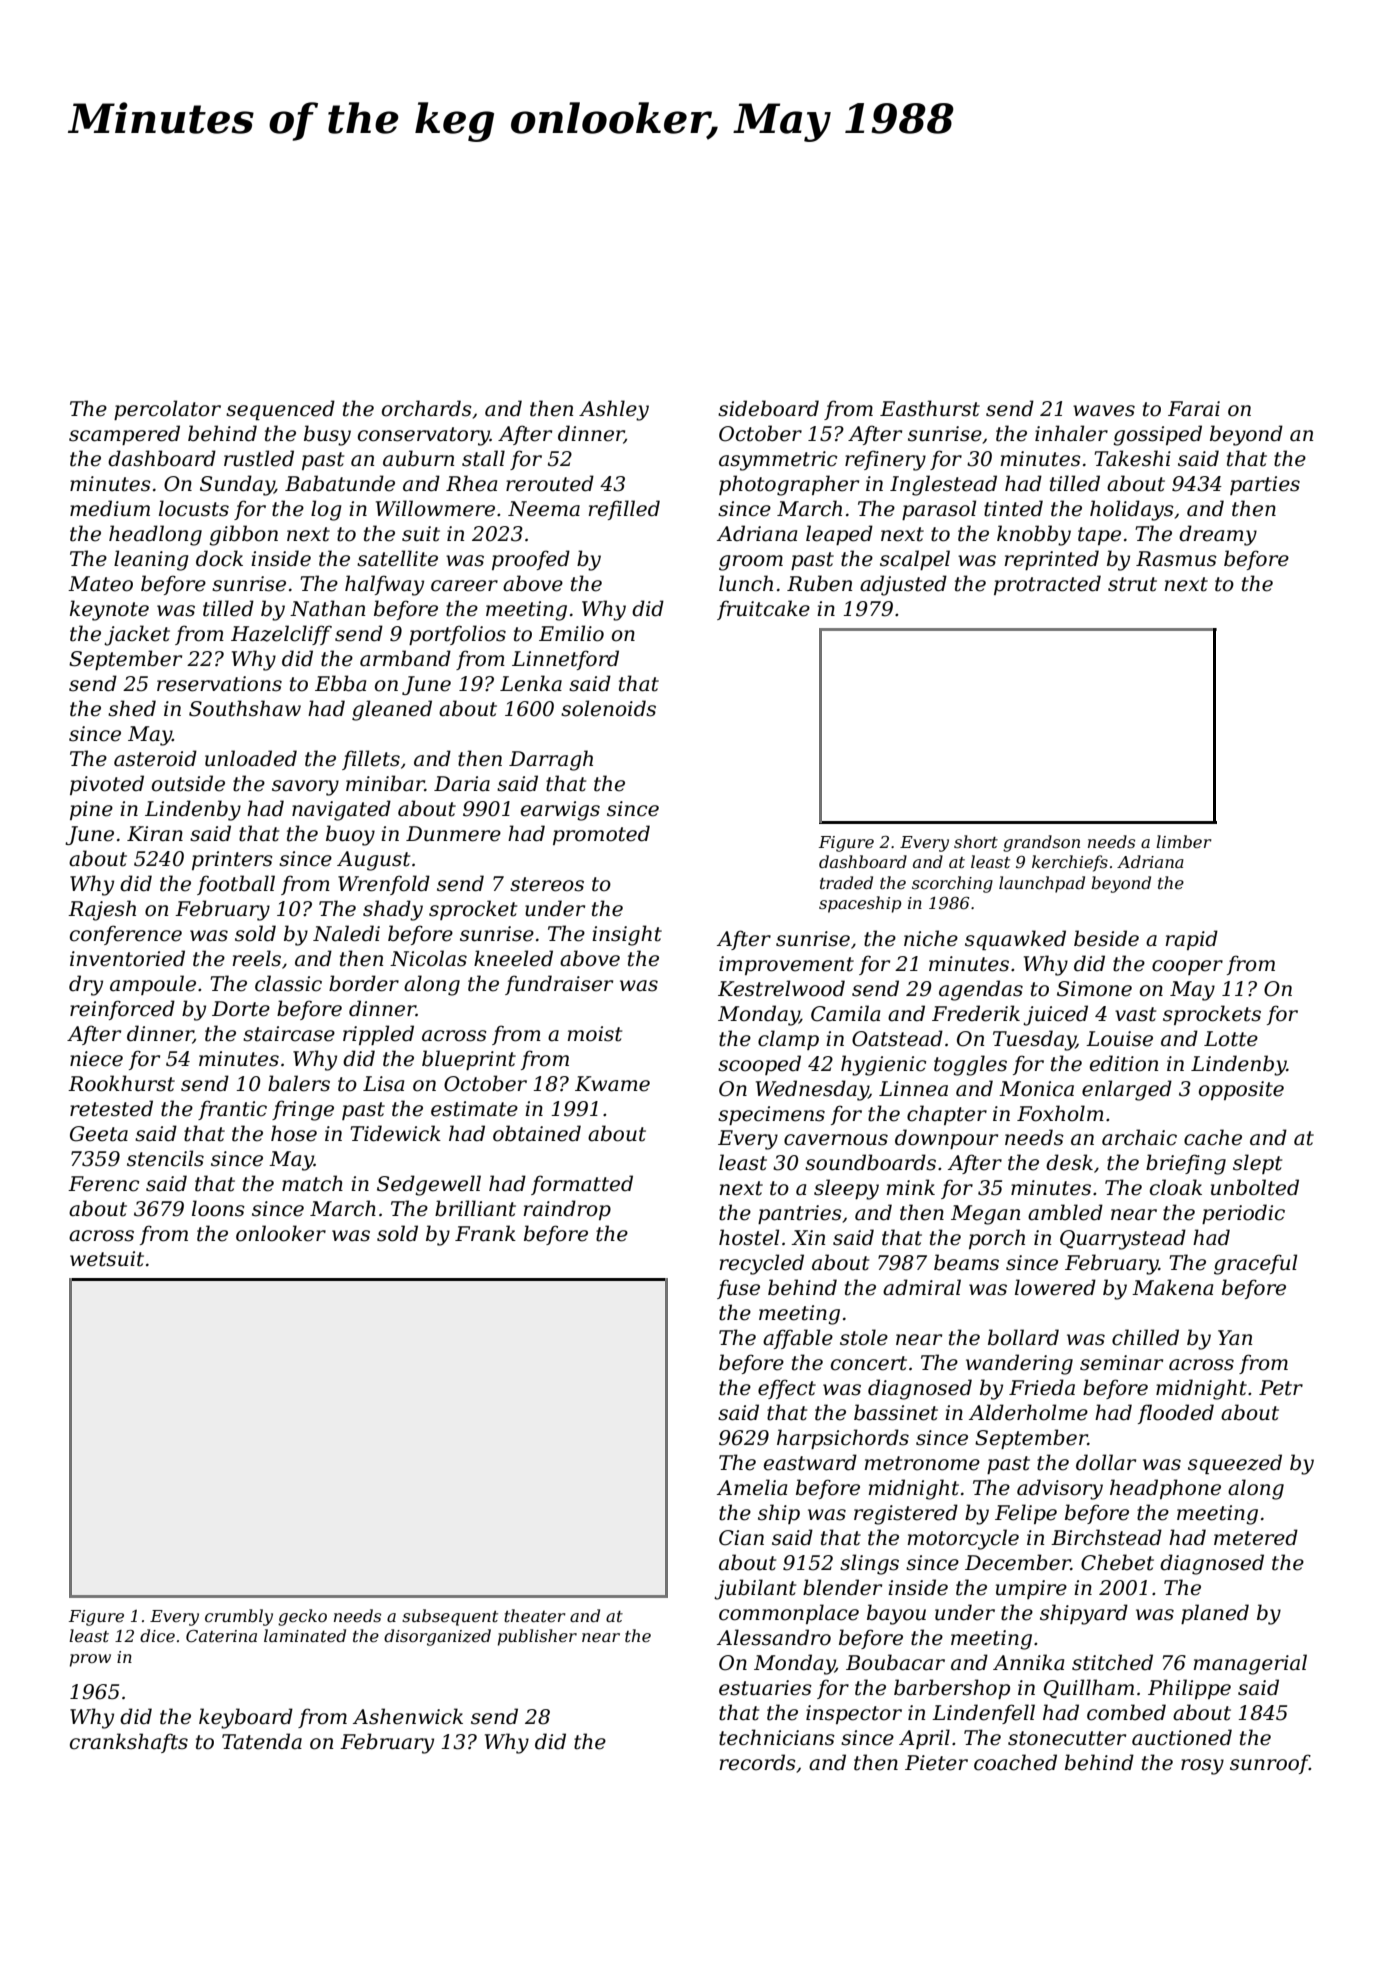 The height and width of the screenshot is (1969, 1386). Describe the element at coordinates (567, 1210) in the screenshot. I see `raindrop` at that location.
